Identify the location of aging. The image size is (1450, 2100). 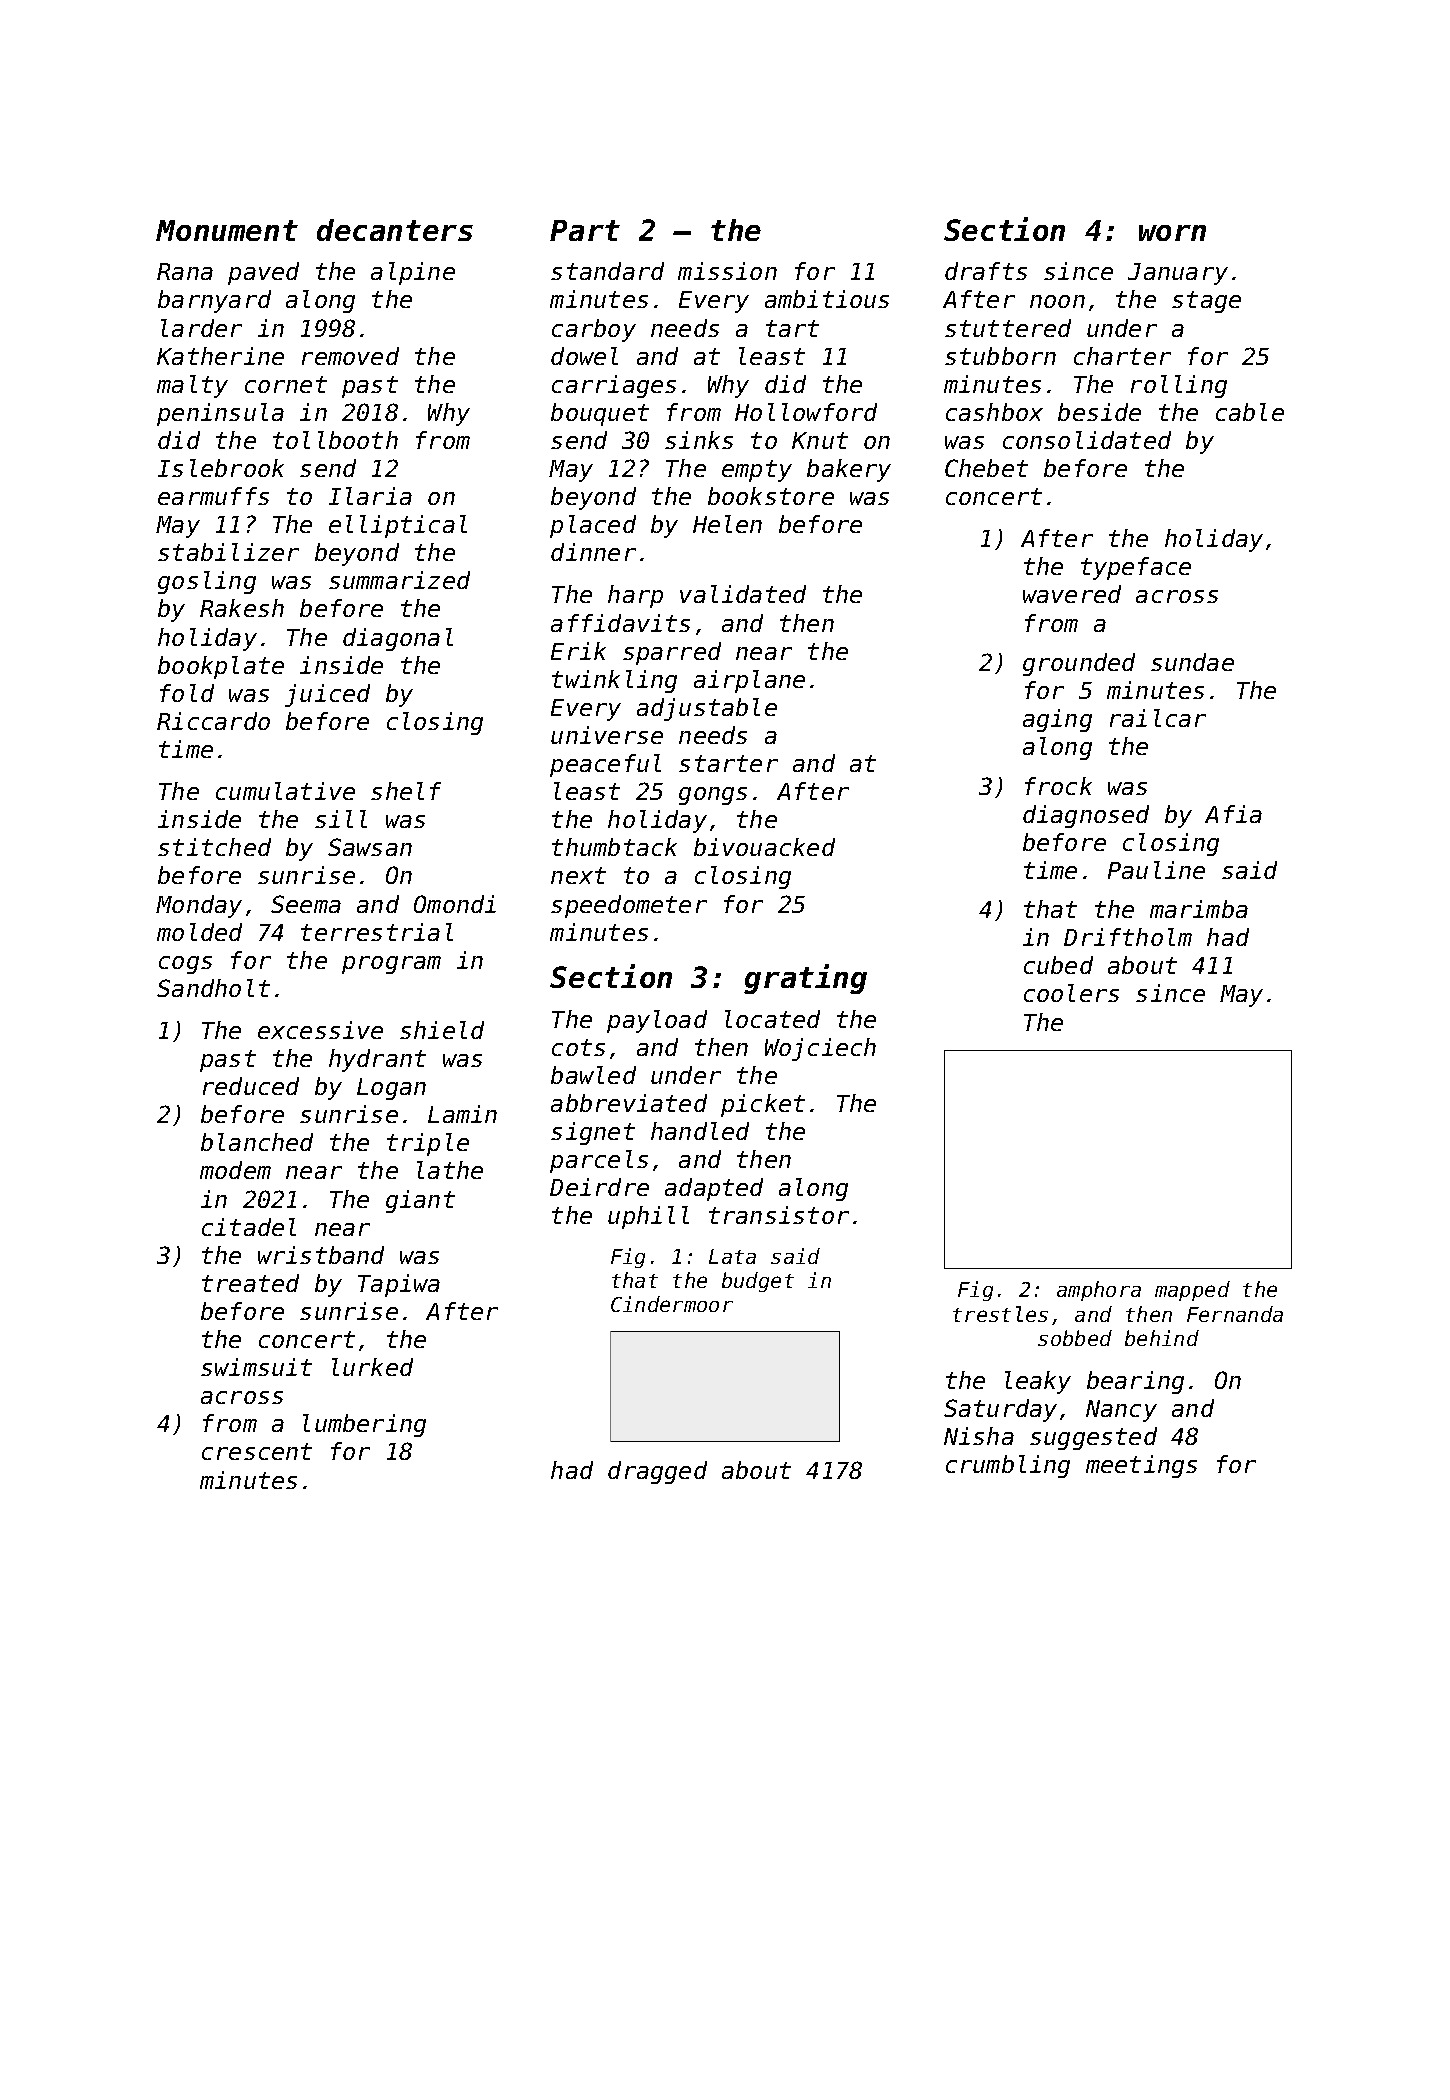
(1057, 720).
